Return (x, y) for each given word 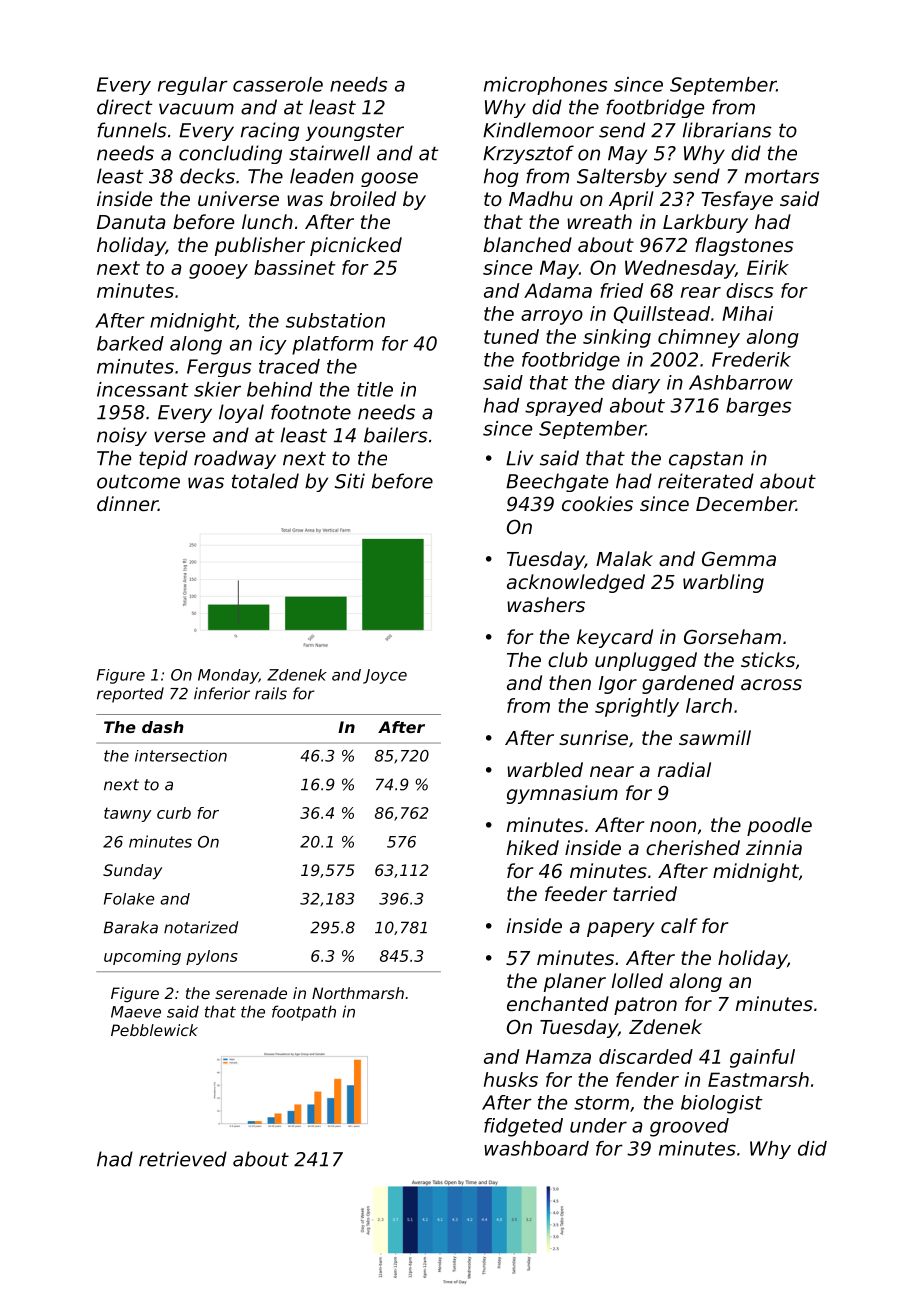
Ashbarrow (741, 382)
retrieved (183, 1159)
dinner (127, 503)
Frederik (751, 359)
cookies (597, 503)
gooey (218, 271)
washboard (536, 1148)
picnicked (356, 246)
